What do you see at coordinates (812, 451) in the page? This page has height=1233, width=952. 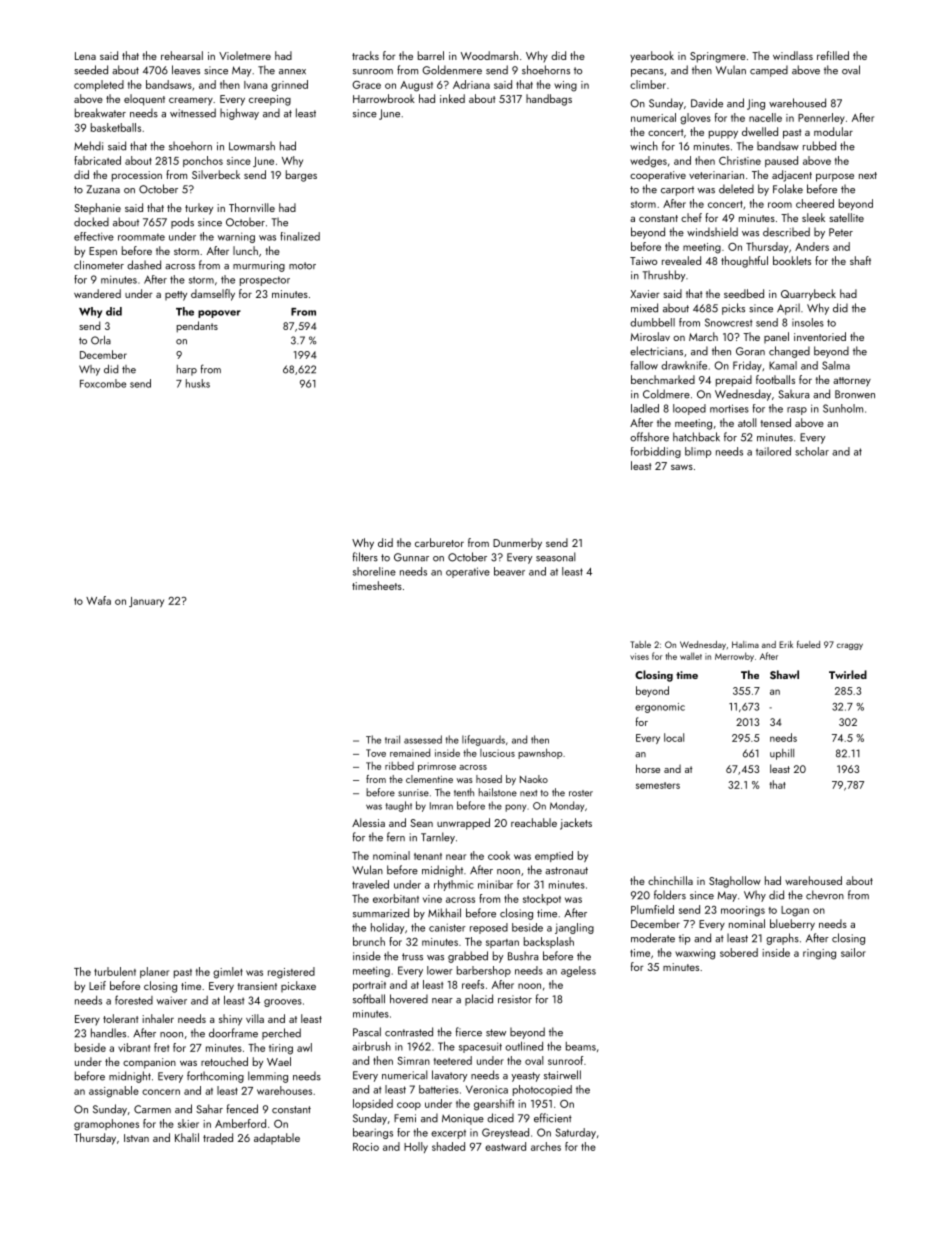 I see `scholar` at bounding box center [812, 451].
